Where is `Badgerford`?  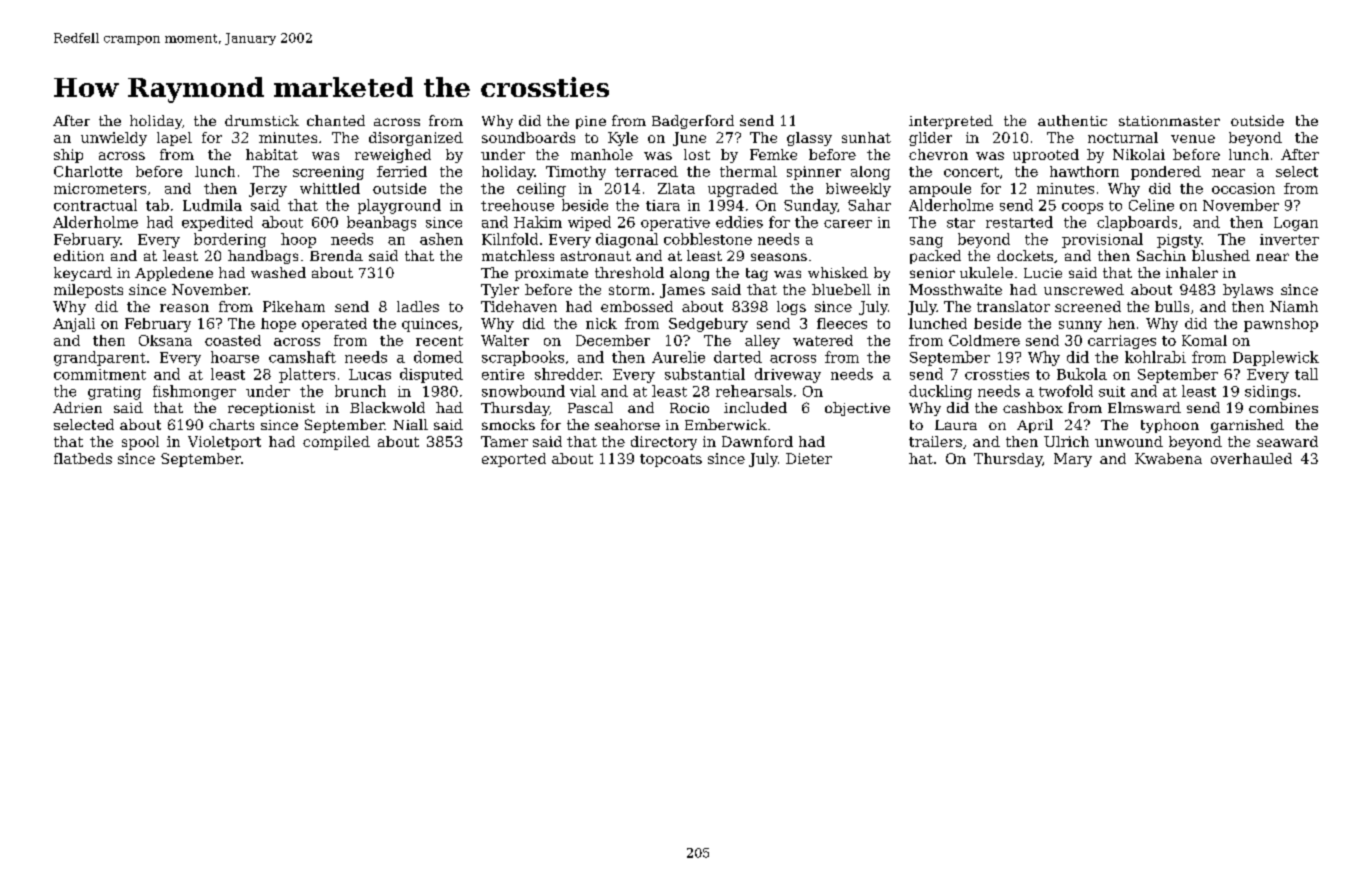
Badgerford is located at coordinates (693, 122).
